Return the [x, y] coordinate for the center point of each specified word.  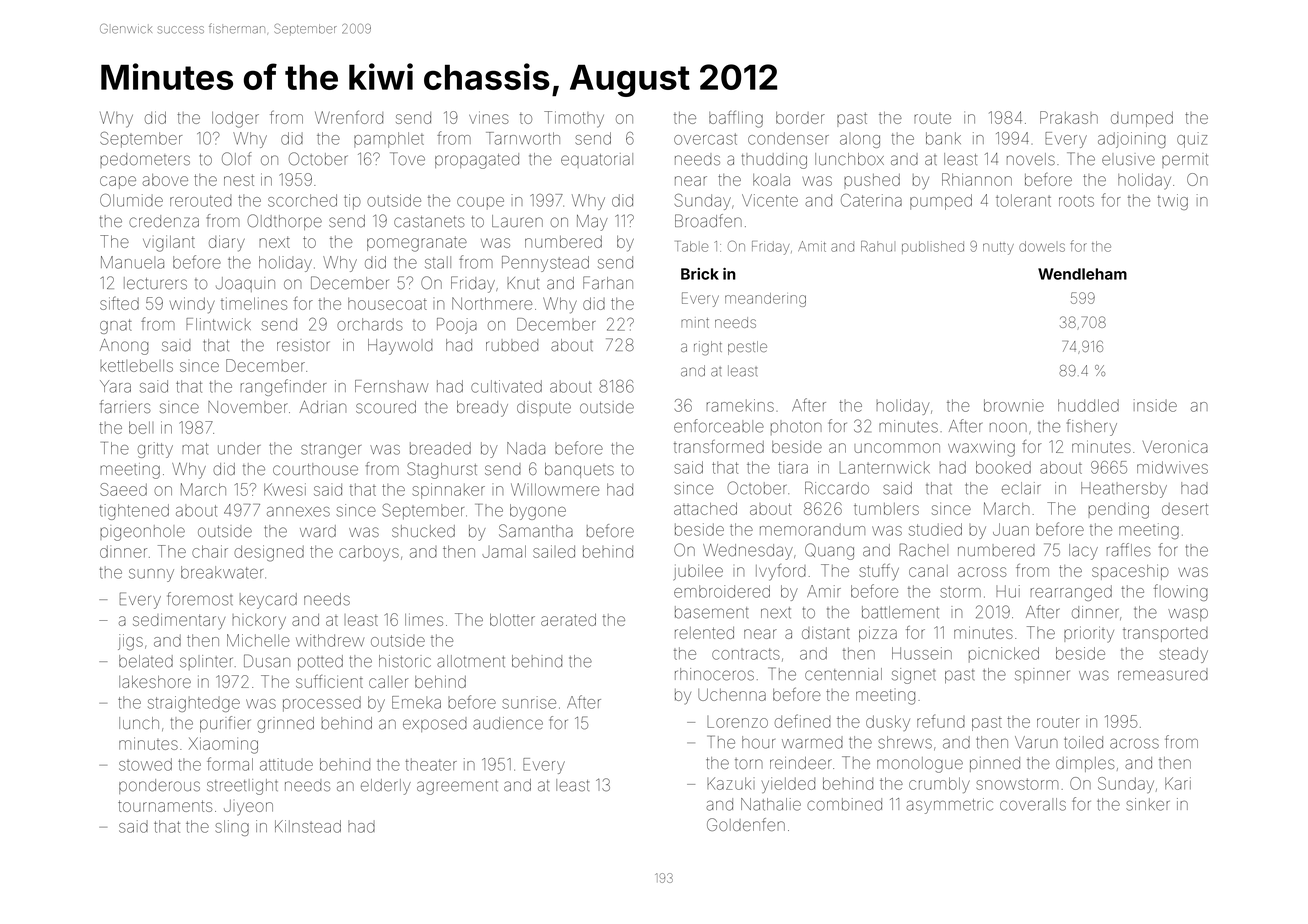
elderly [386, 787]
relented [704, 633]
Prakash [1069, 117]
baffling [736, 119]
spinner [1042, 675]
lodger [235, 119]
